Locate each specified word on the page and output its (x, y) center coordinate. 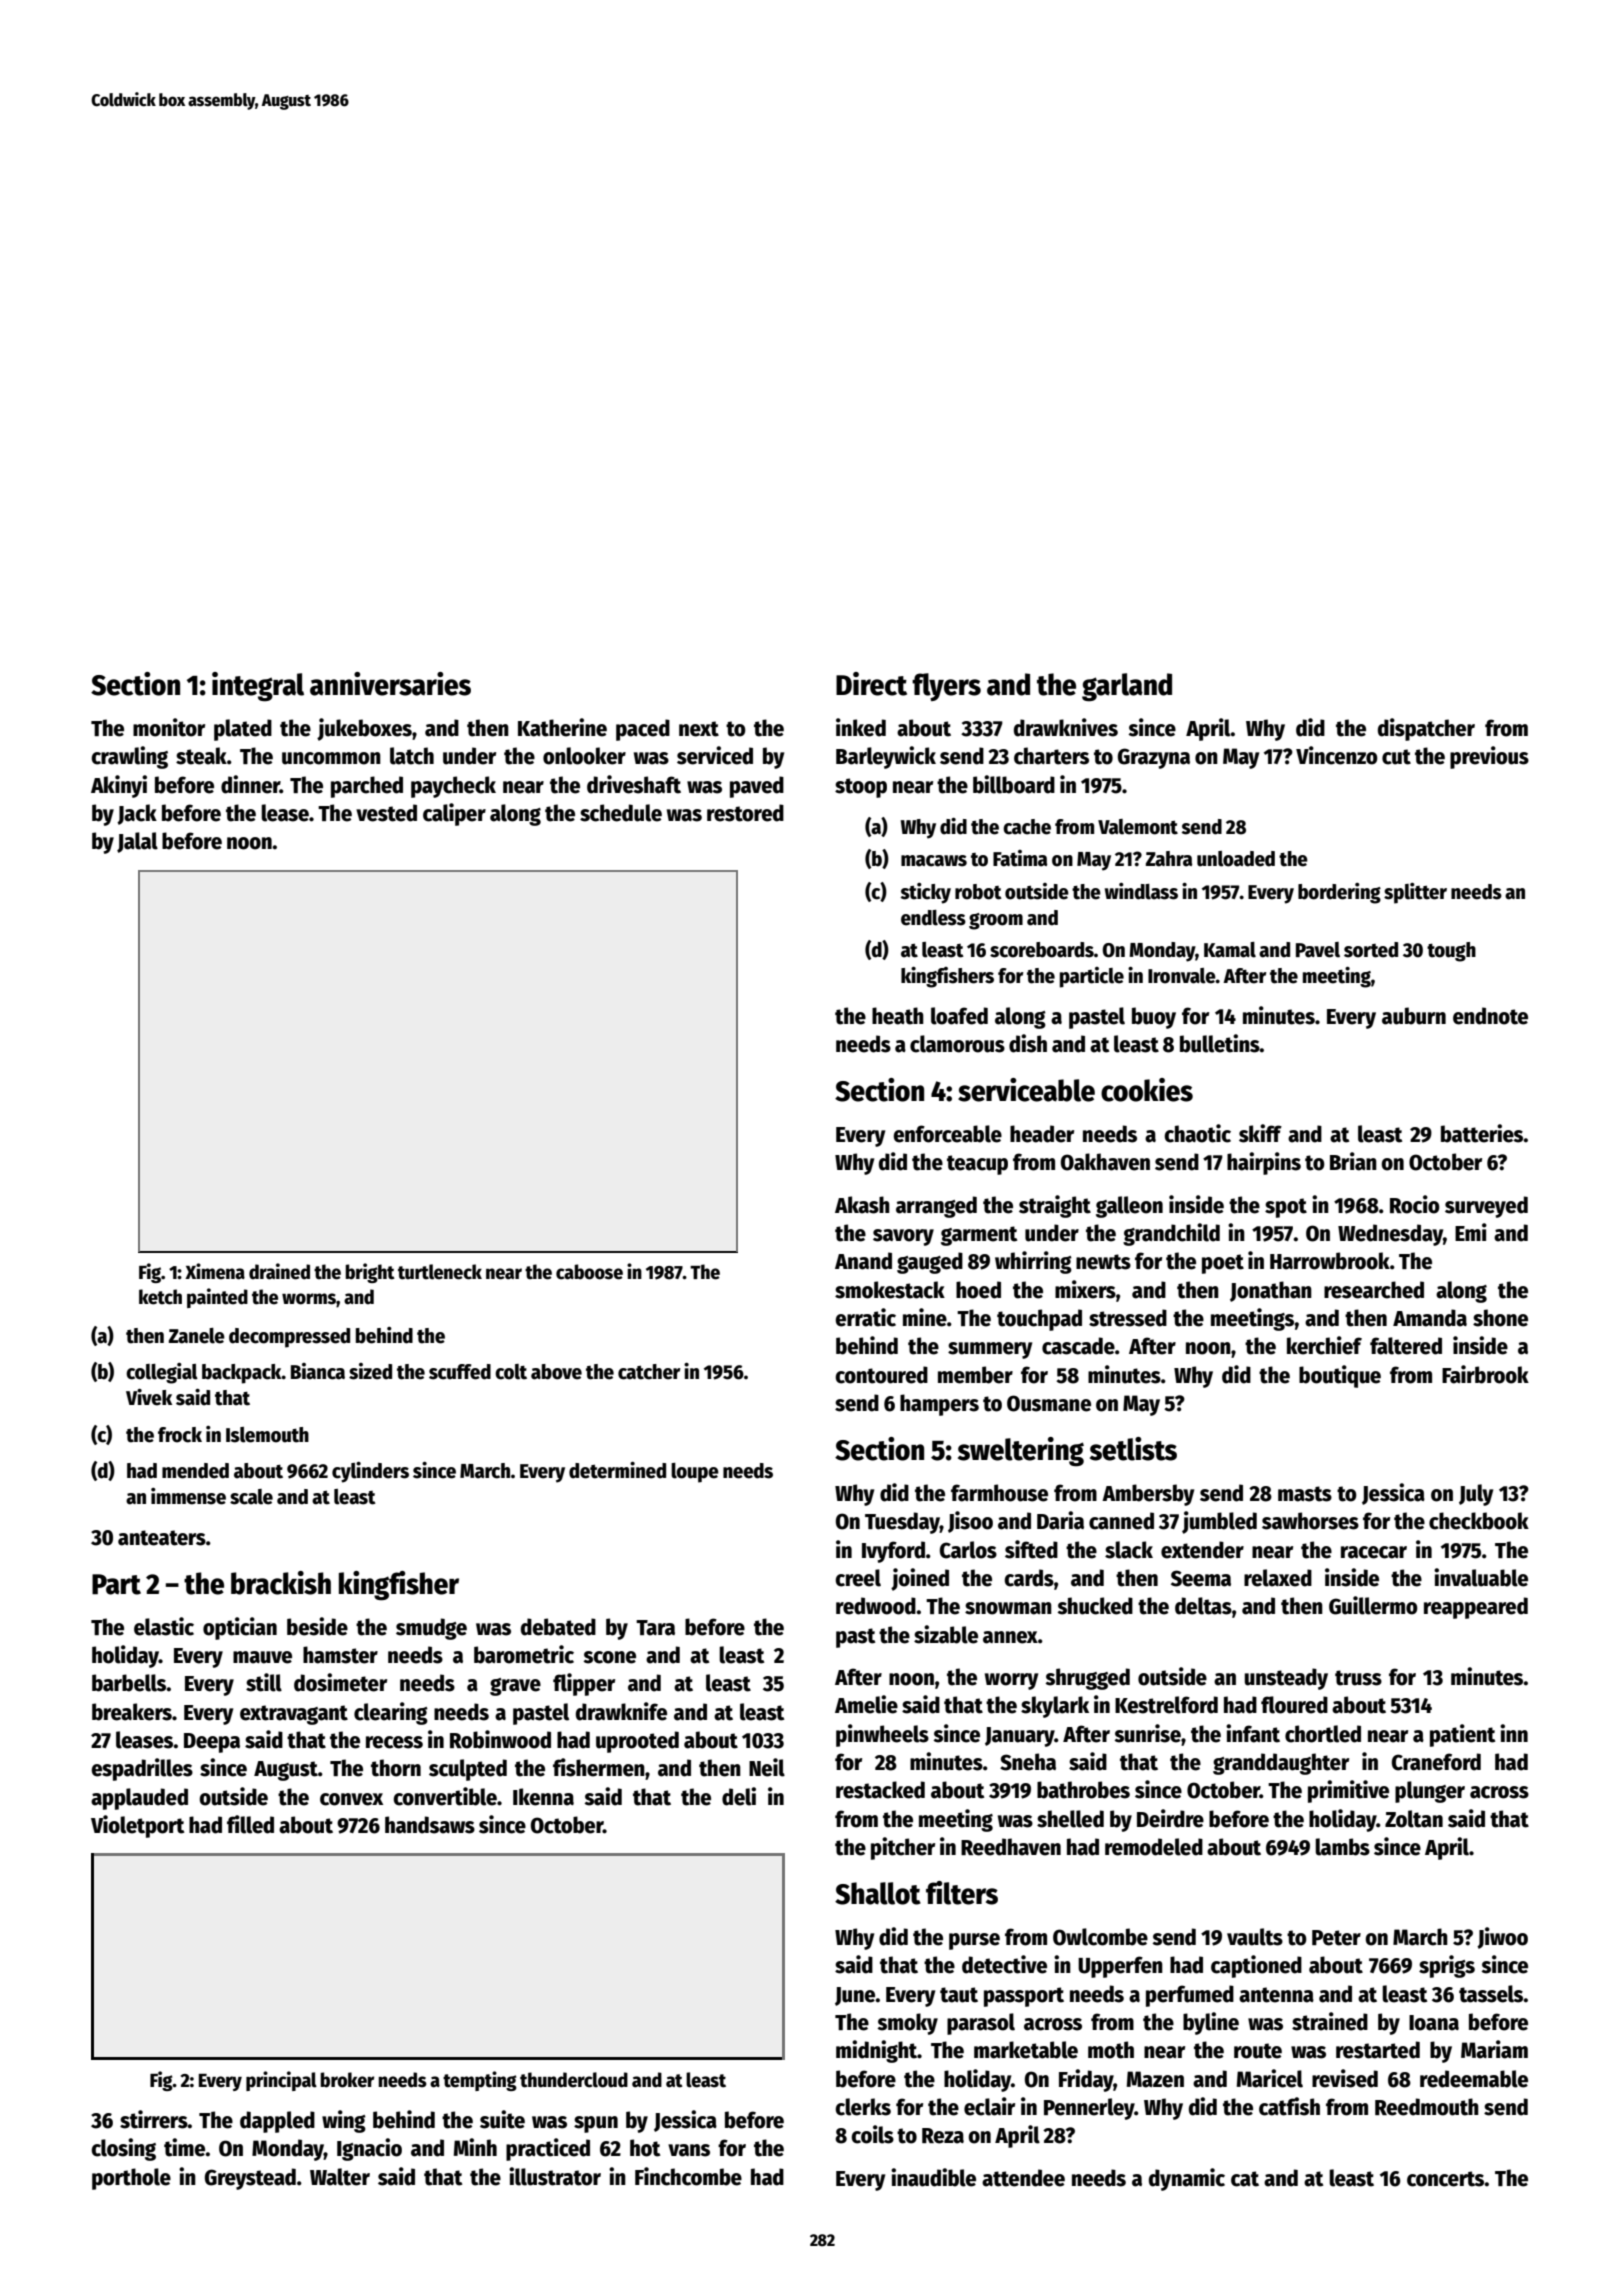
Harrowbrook (1330, 1261)
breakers (132, 1712)
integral (258, 687)
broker (347, 2080)
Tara (655, 1628)
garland (1127, 687)
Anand (863, 1261)
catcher (649, 1372)
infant (1253, 1733)
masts (1305, 1494)
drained (279, 1271)
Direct (871, 684)
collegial (162, 1373)
